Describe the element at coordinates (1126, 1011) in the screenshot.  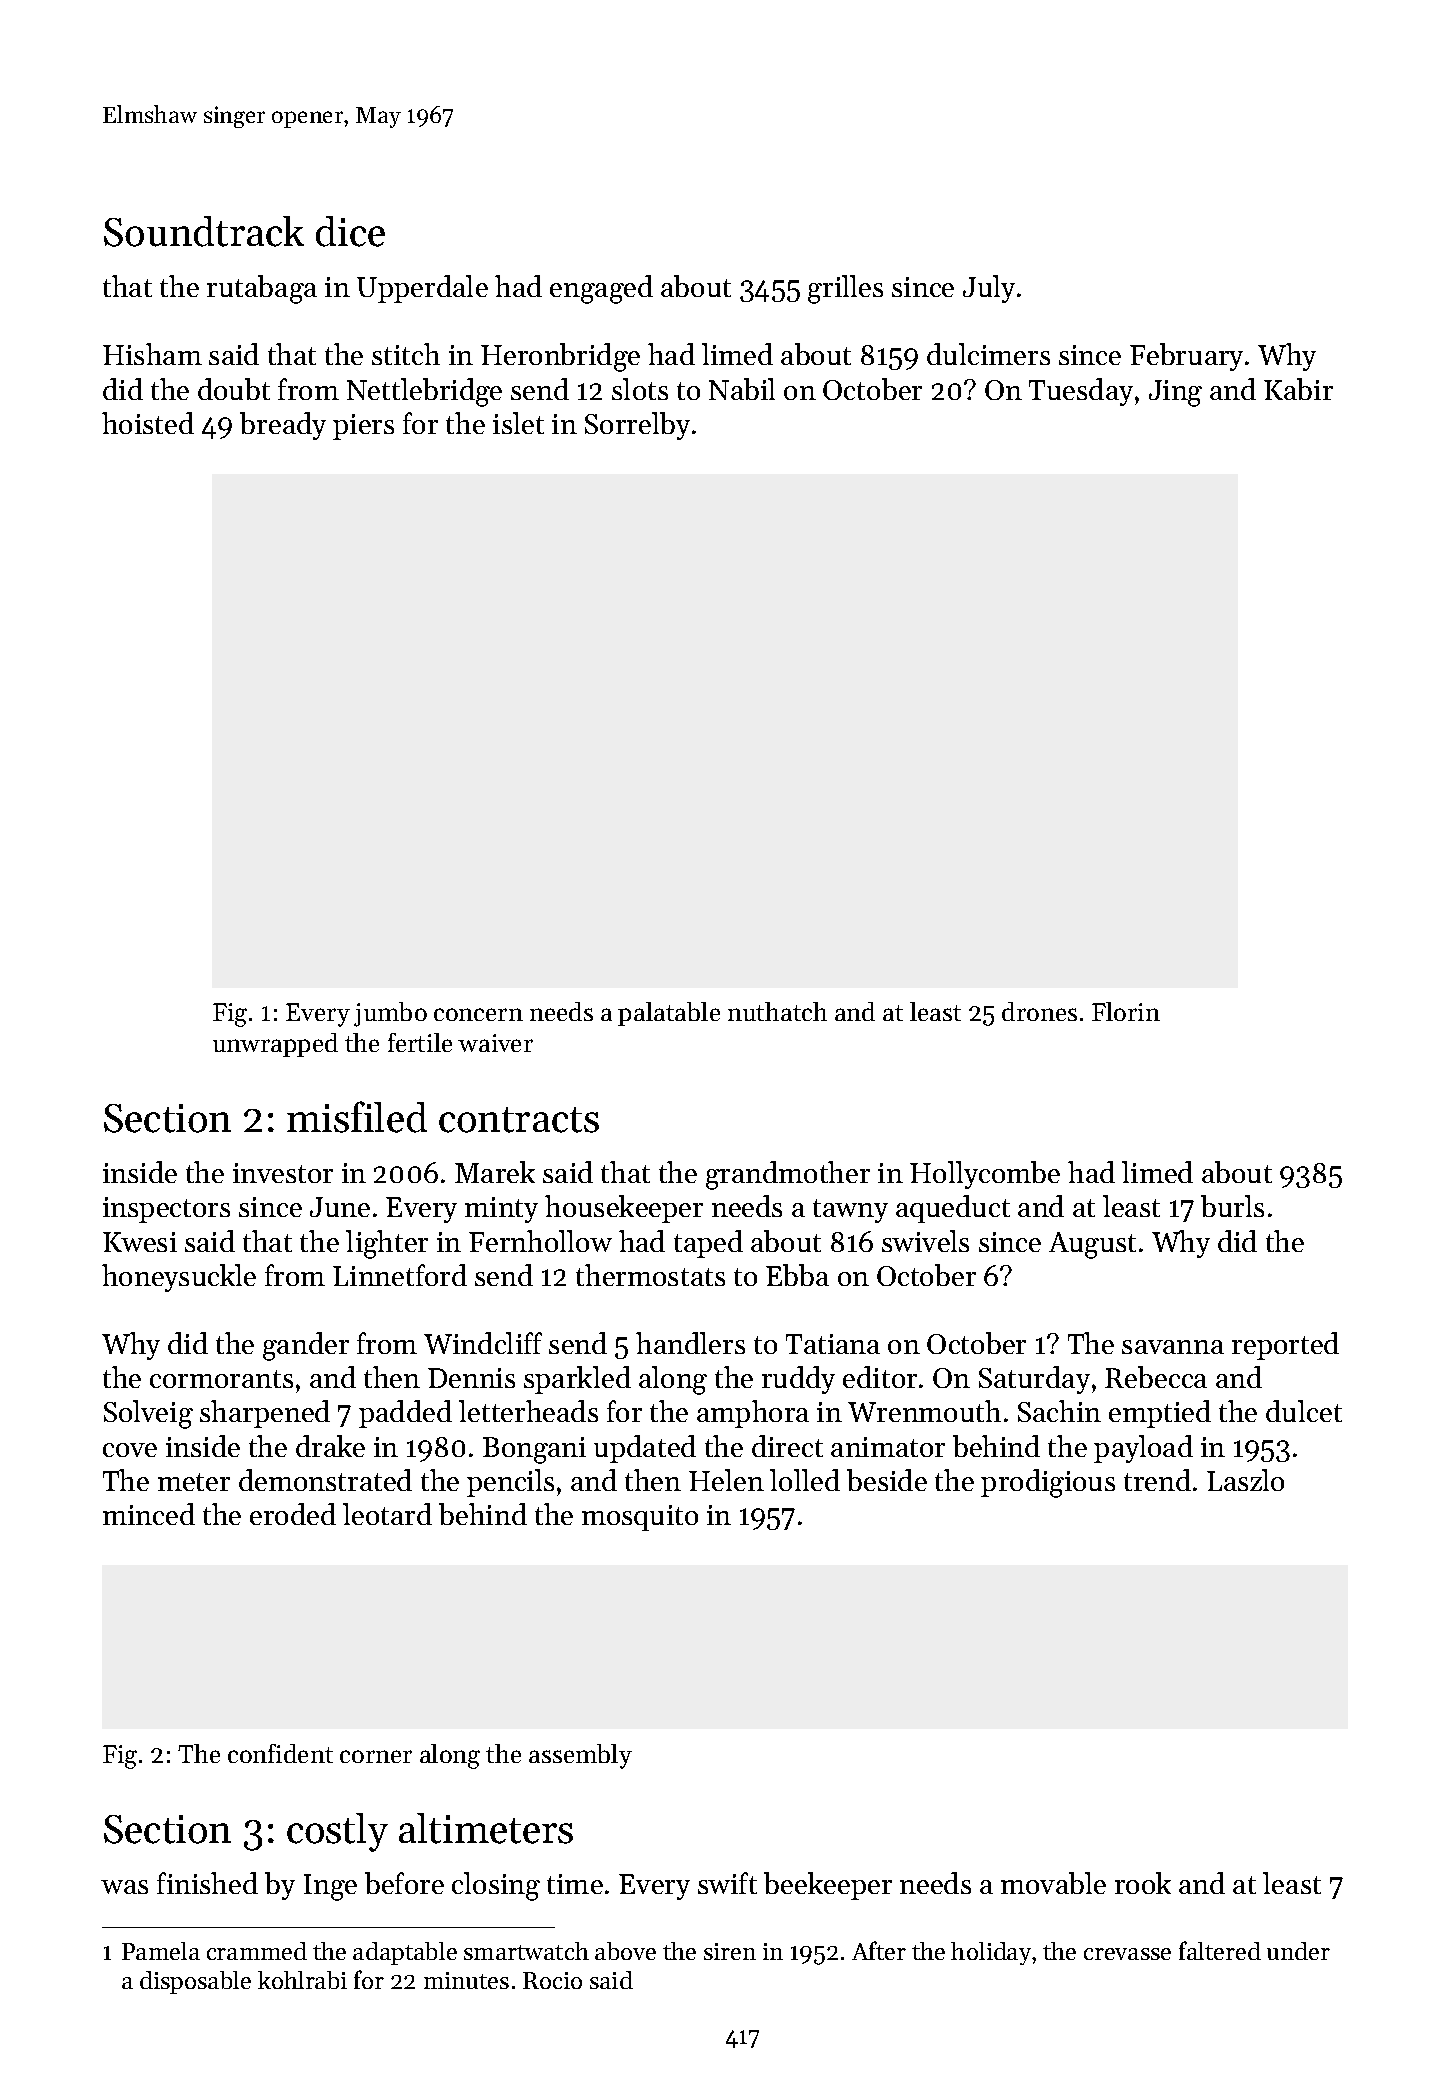
I see `Florin` at that location.
